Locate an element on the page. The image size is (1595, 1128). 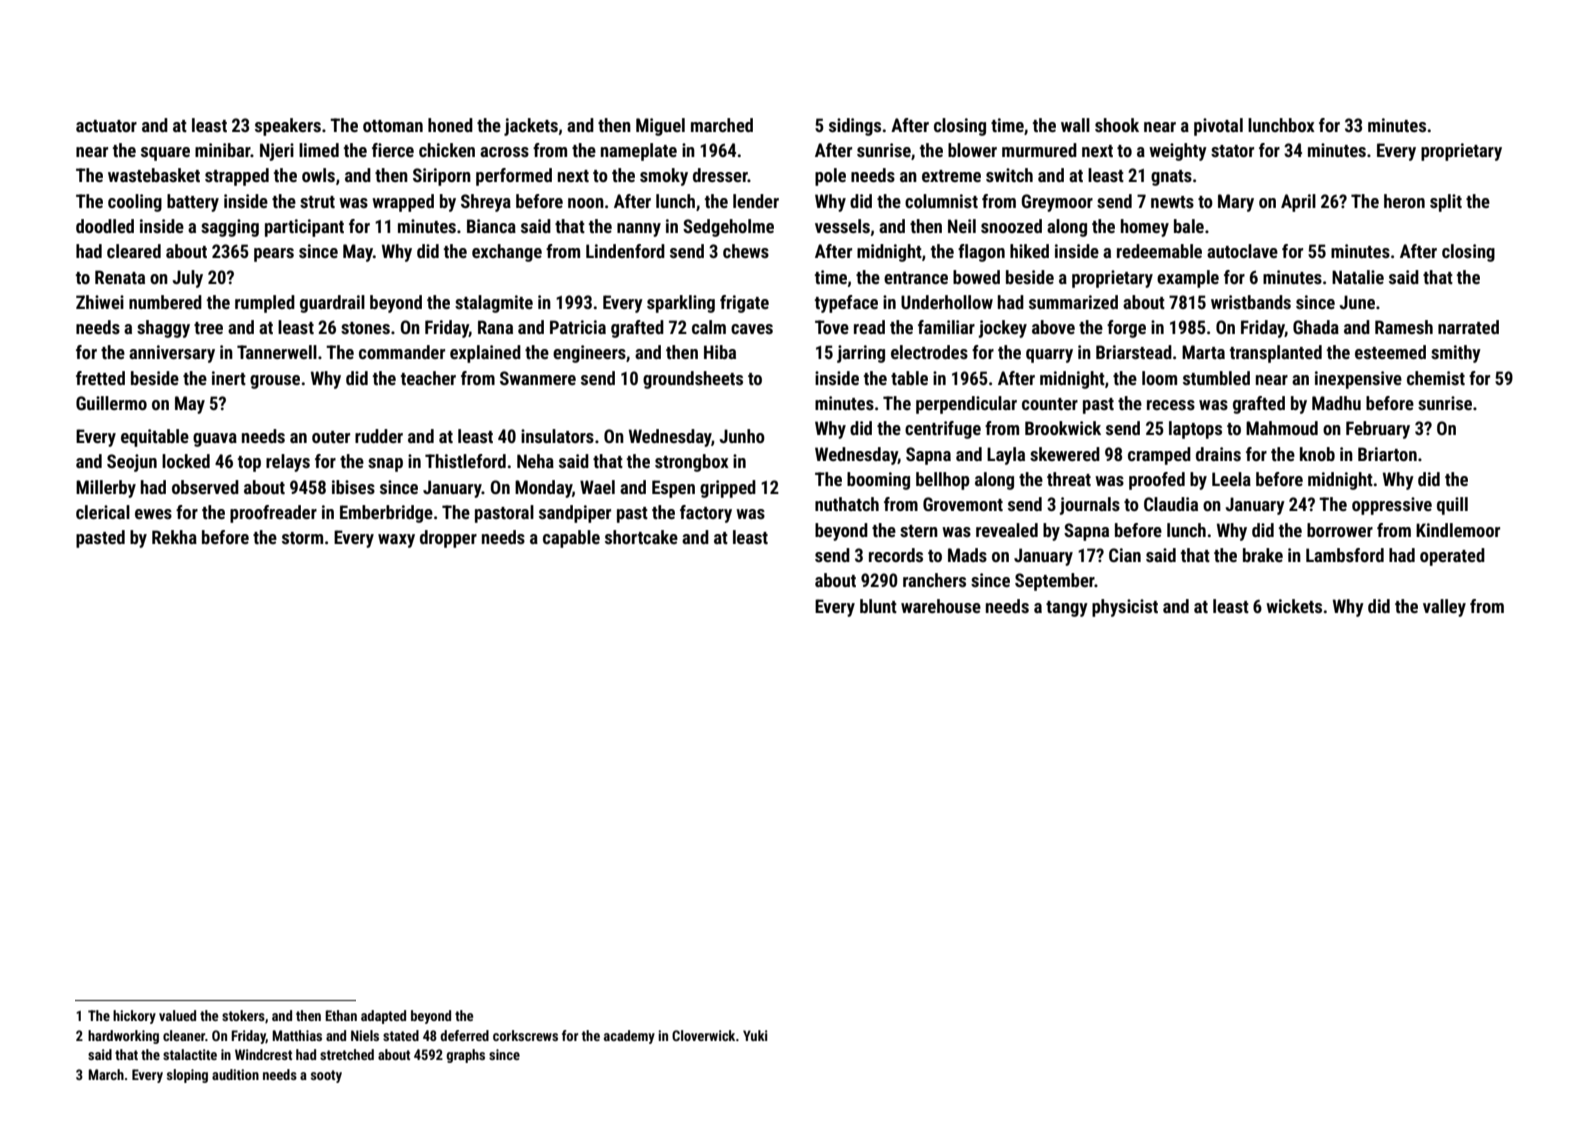
blunt is located at coordinates (878, 606).
